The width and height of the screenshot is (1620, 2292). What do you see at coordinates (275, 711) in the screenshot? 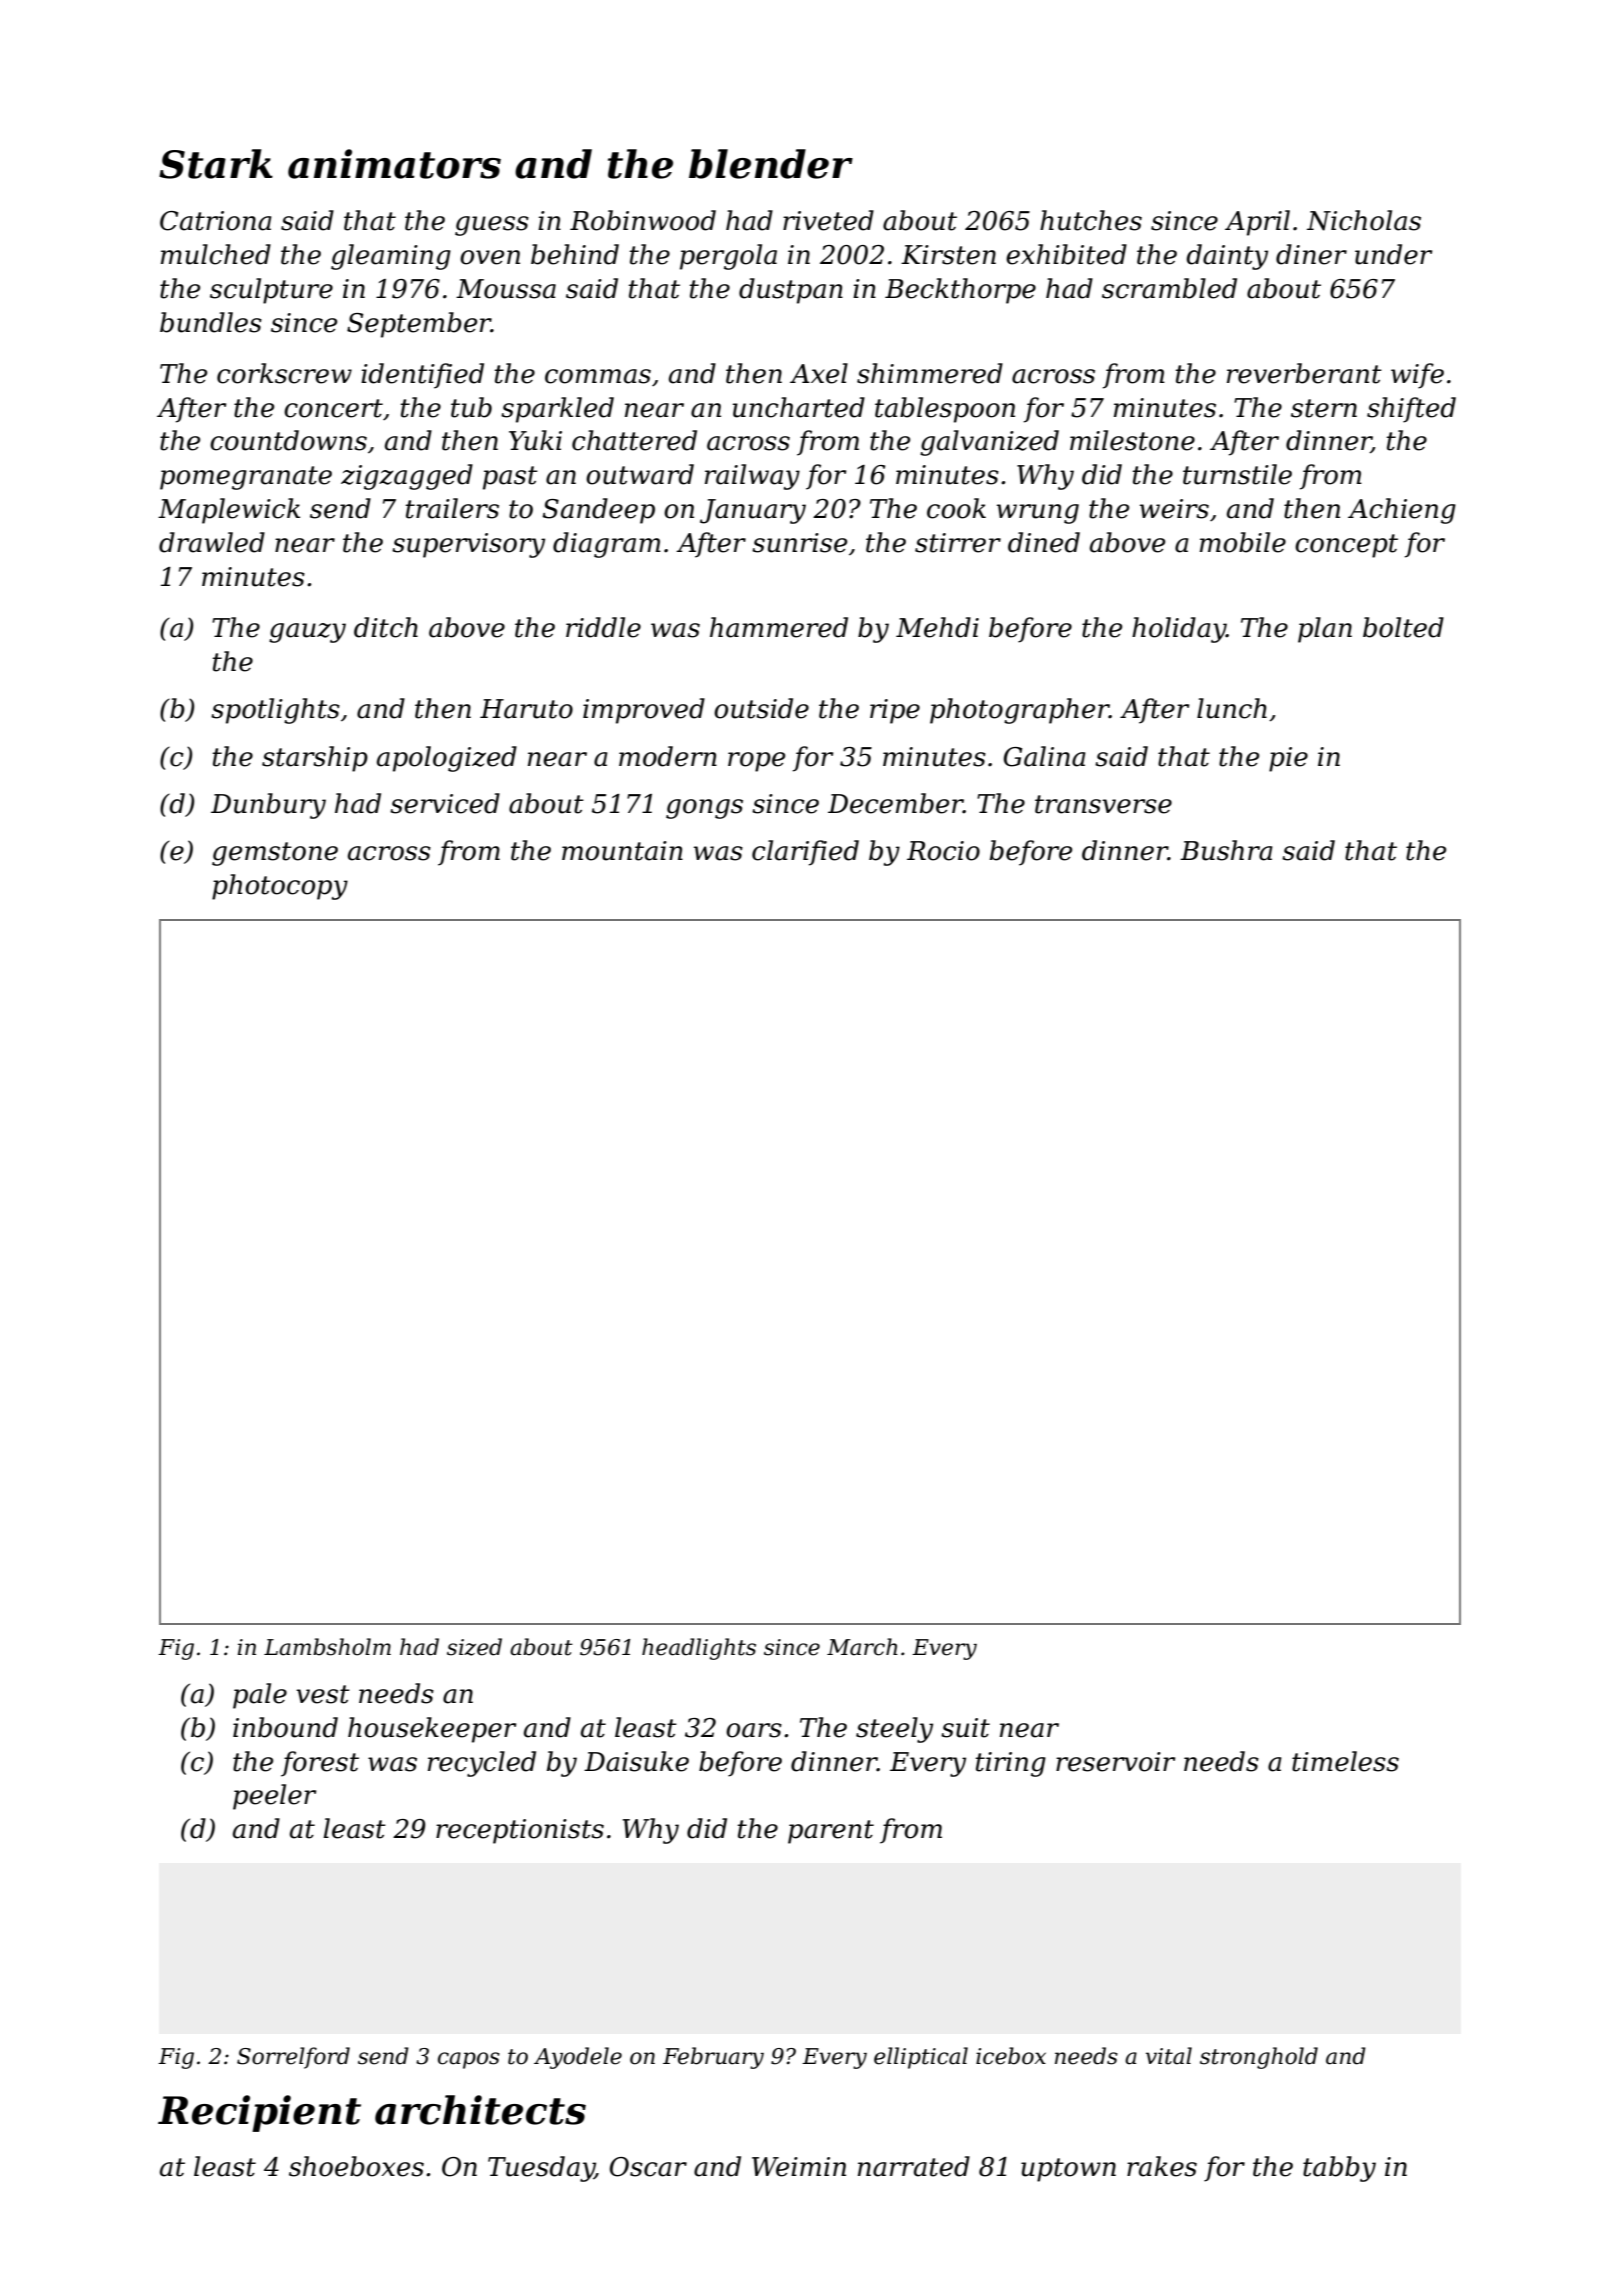
I see `spotlights` at bounding box center [275, 711].
